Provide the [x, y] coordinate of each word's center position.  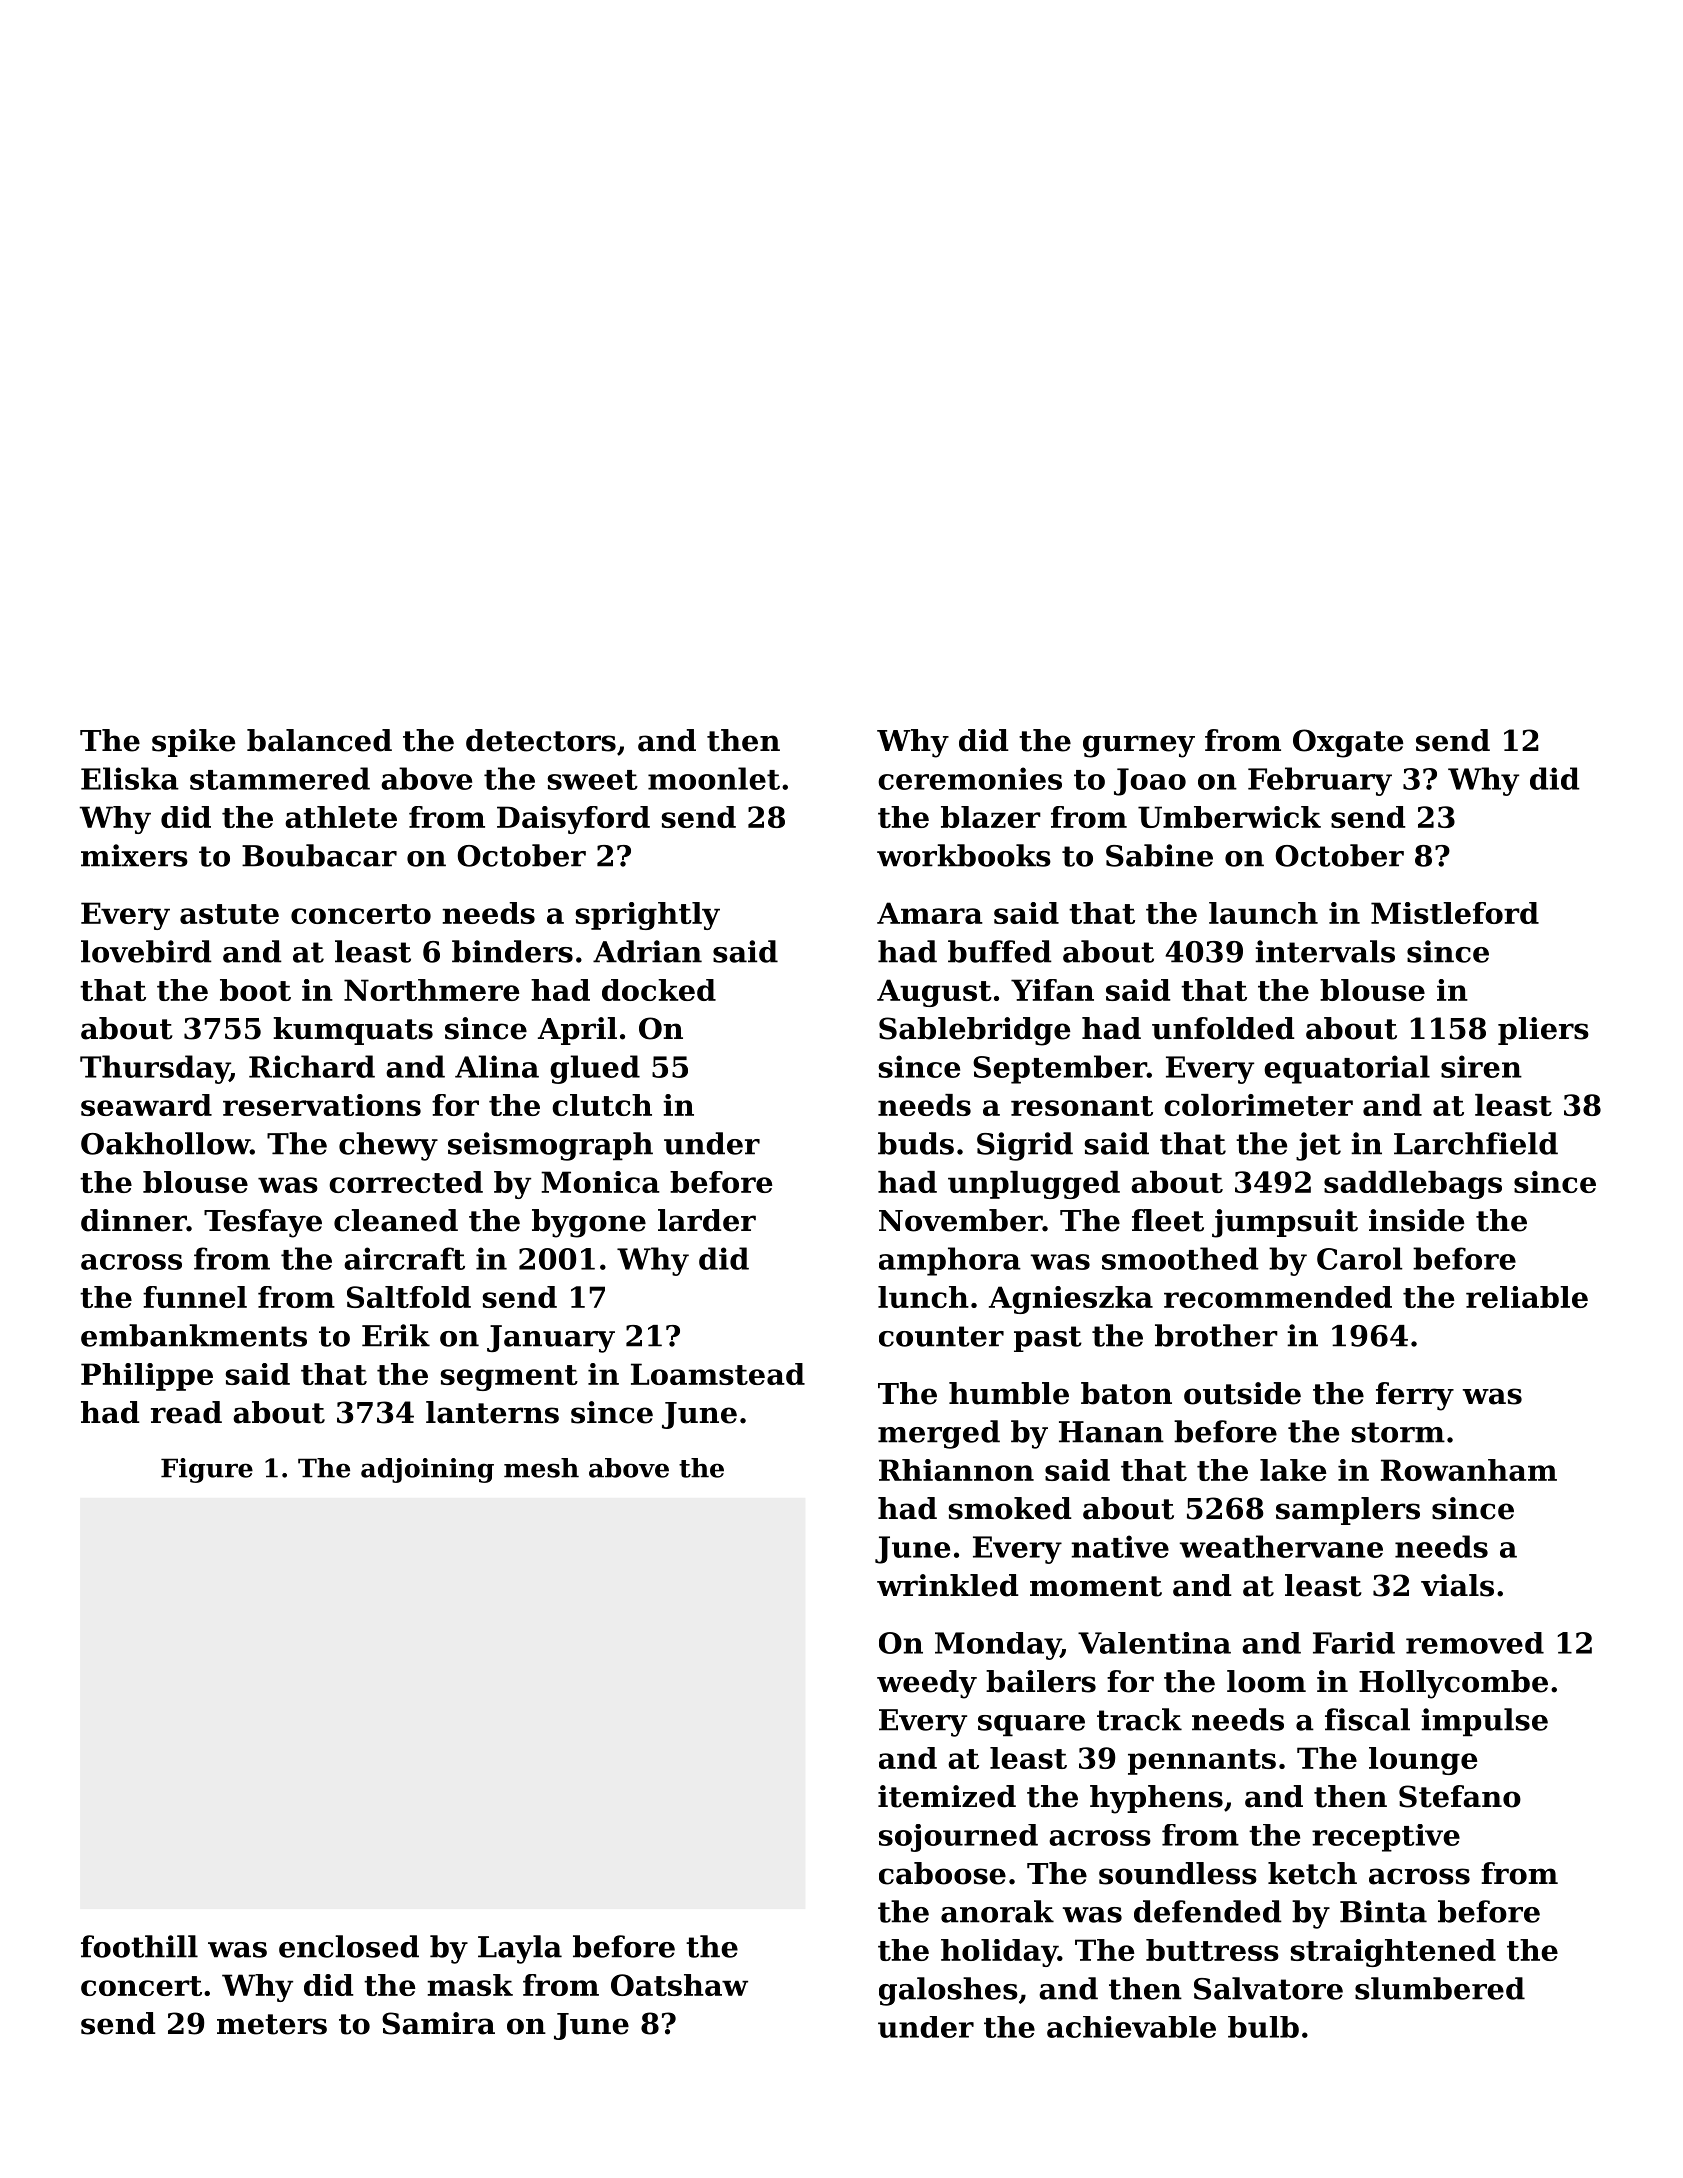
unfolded [1223, 1028]
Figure [207, 1470]
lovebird [146, 951]
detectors [541, 740]
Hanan [1111, 1432]
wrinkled [948, 1585]
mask [470, 1985]
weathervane [1281, 1546]
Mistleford [1455, 913]
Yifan [1052, 990]
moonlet [714, 778]
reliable [1527, 1297]
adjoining [427, 1470]
